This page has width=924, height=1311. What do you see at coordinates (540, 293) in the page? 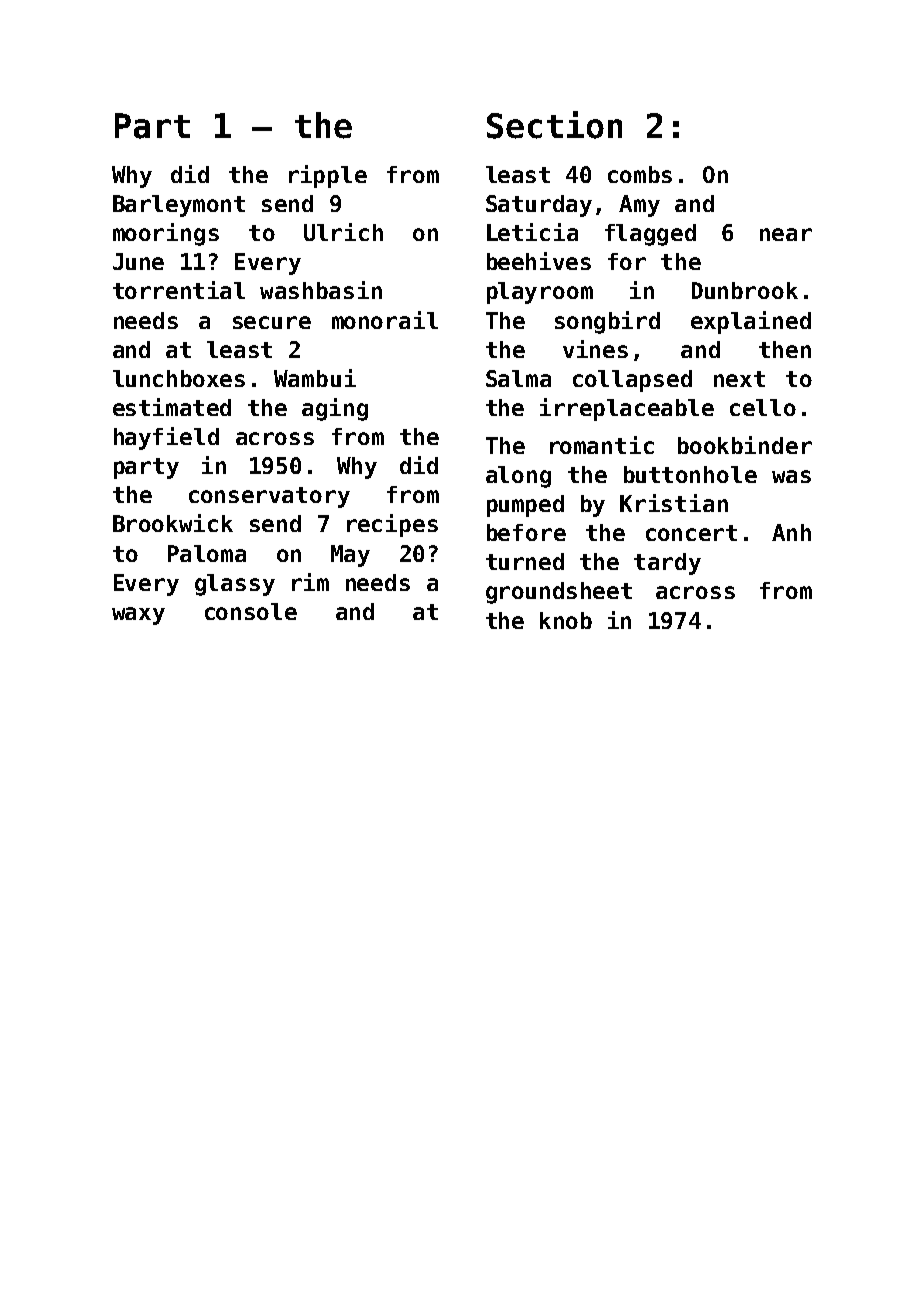
I see `playroom` at bounding box center [540, 293].
